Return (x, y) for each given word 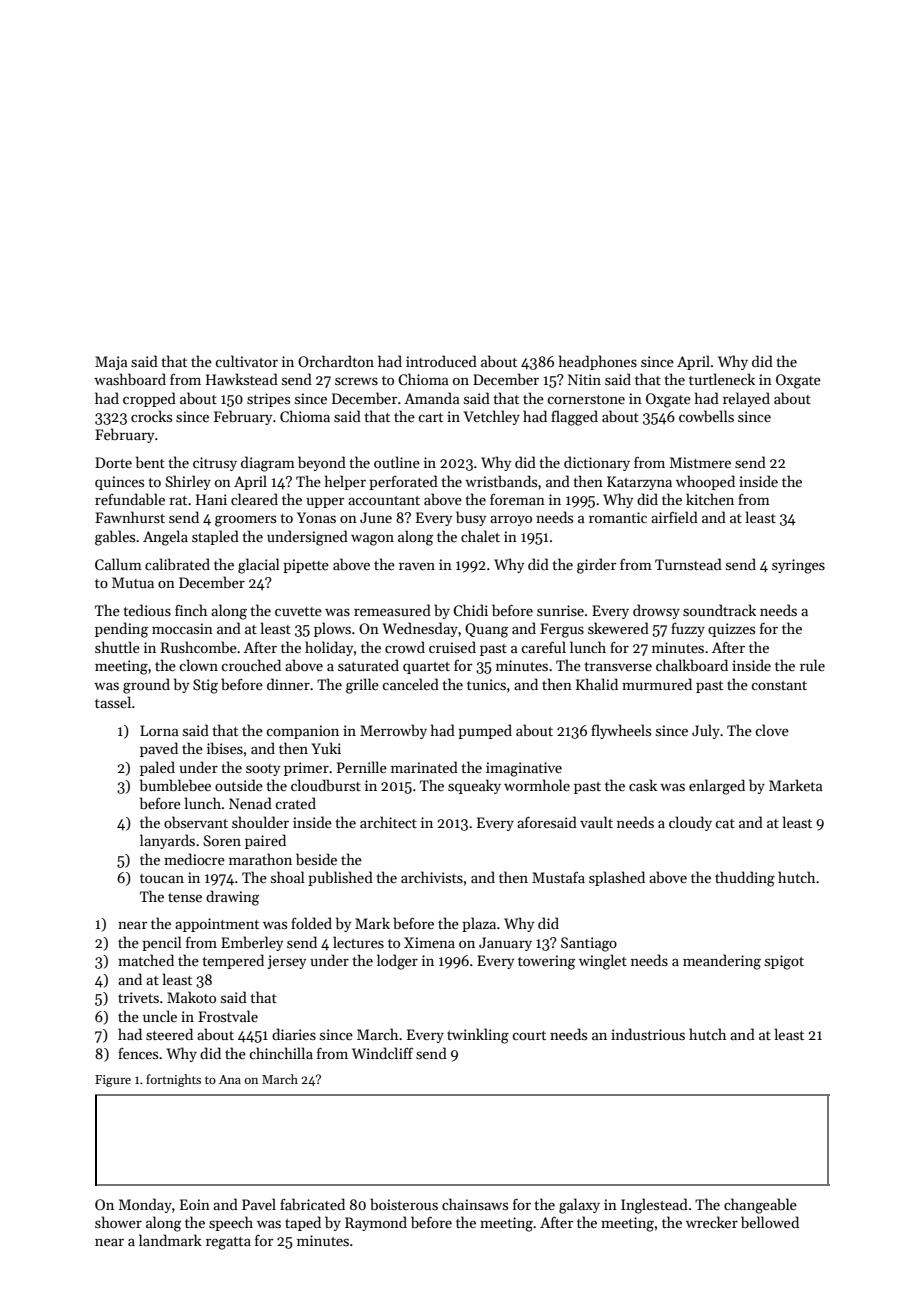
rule (812, 665)
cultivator (246, 361)
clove (772, 730)
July (706, 731)
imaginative (524, 769)
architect (388, 822)
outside (239, 785)
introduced (441, 361)
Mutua (133, 582)
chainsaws (475, 1204)
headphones (598, 362)
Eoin (195, 1204)
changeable (760, 1206)
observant (196, 822)
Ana (230, 1079)
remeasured (392, 610)
